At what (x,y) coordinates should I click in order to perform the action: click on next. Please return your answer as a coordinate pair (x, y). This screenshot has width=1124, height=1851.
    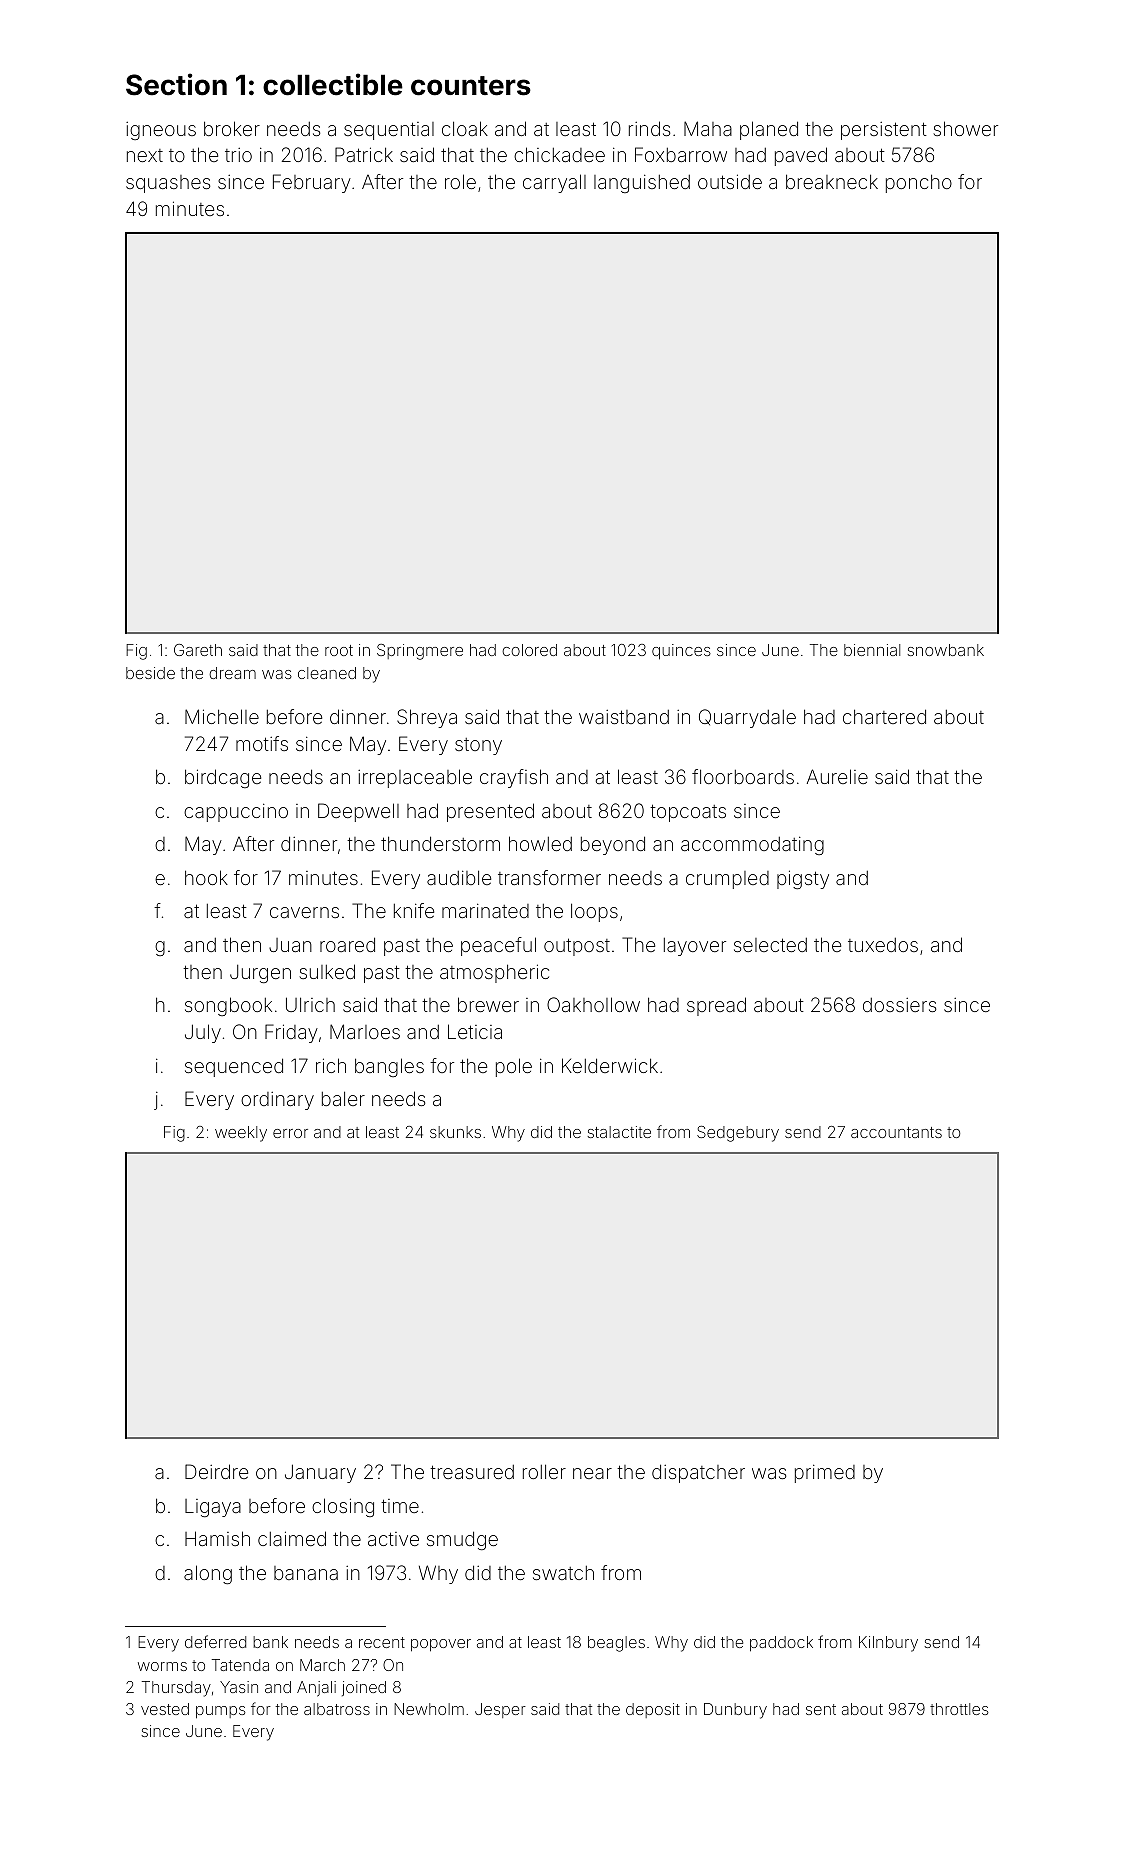
    Looking at the image, I should click on (145, 155).
